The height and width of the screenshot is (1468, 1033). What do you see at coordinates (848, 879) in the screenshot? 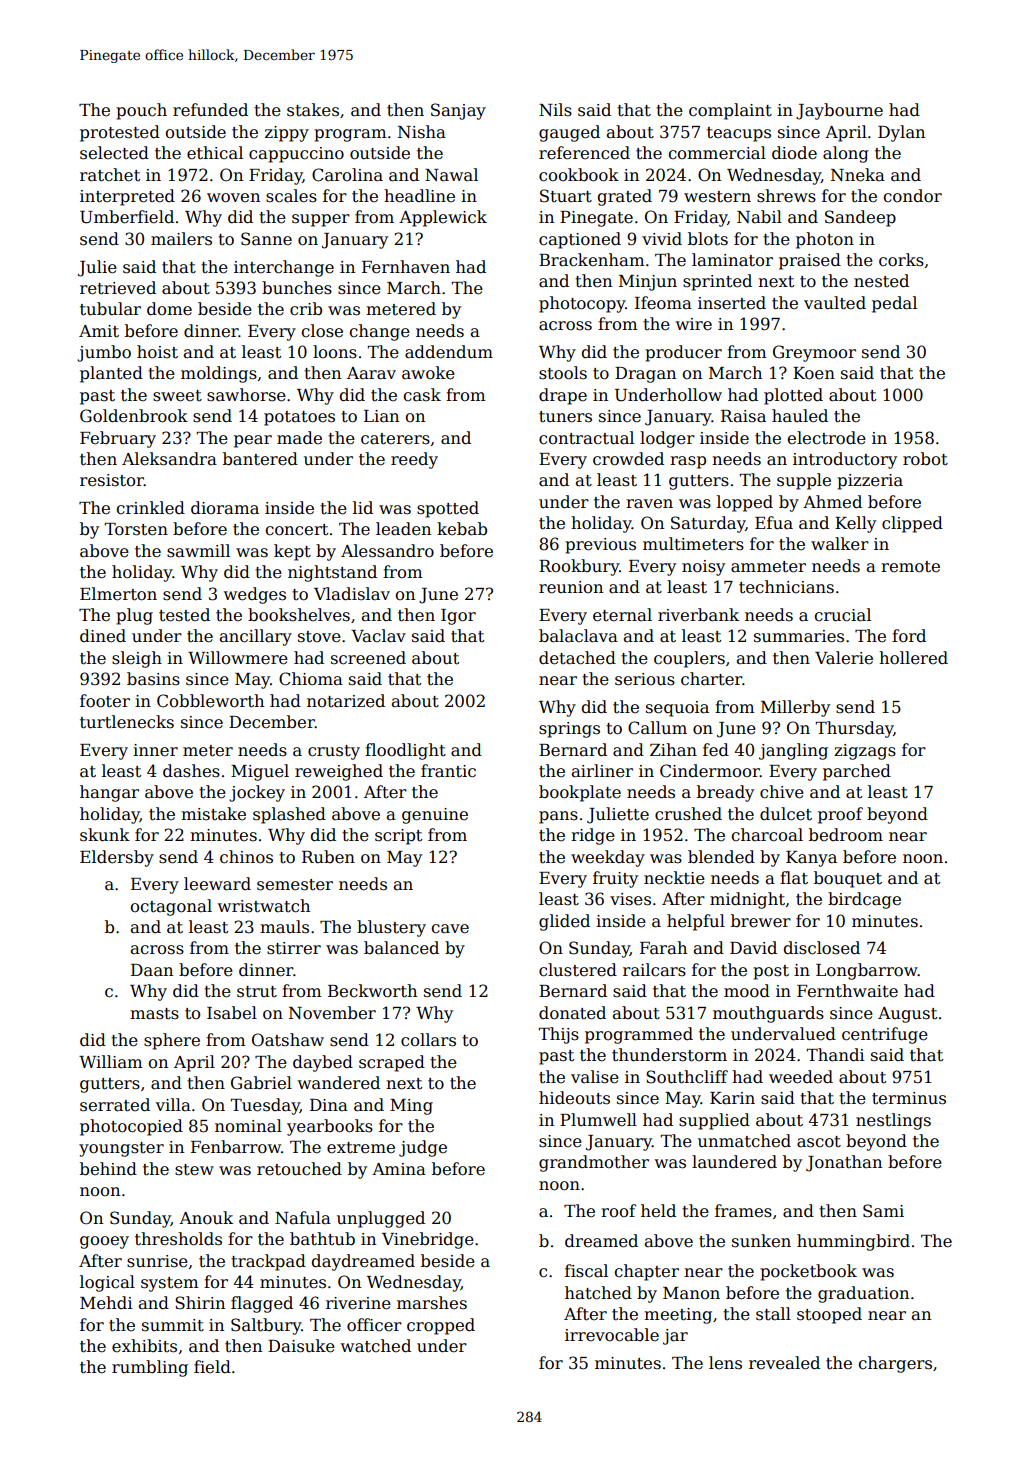
I see `bouquet` at bounding box center [848, 879].
